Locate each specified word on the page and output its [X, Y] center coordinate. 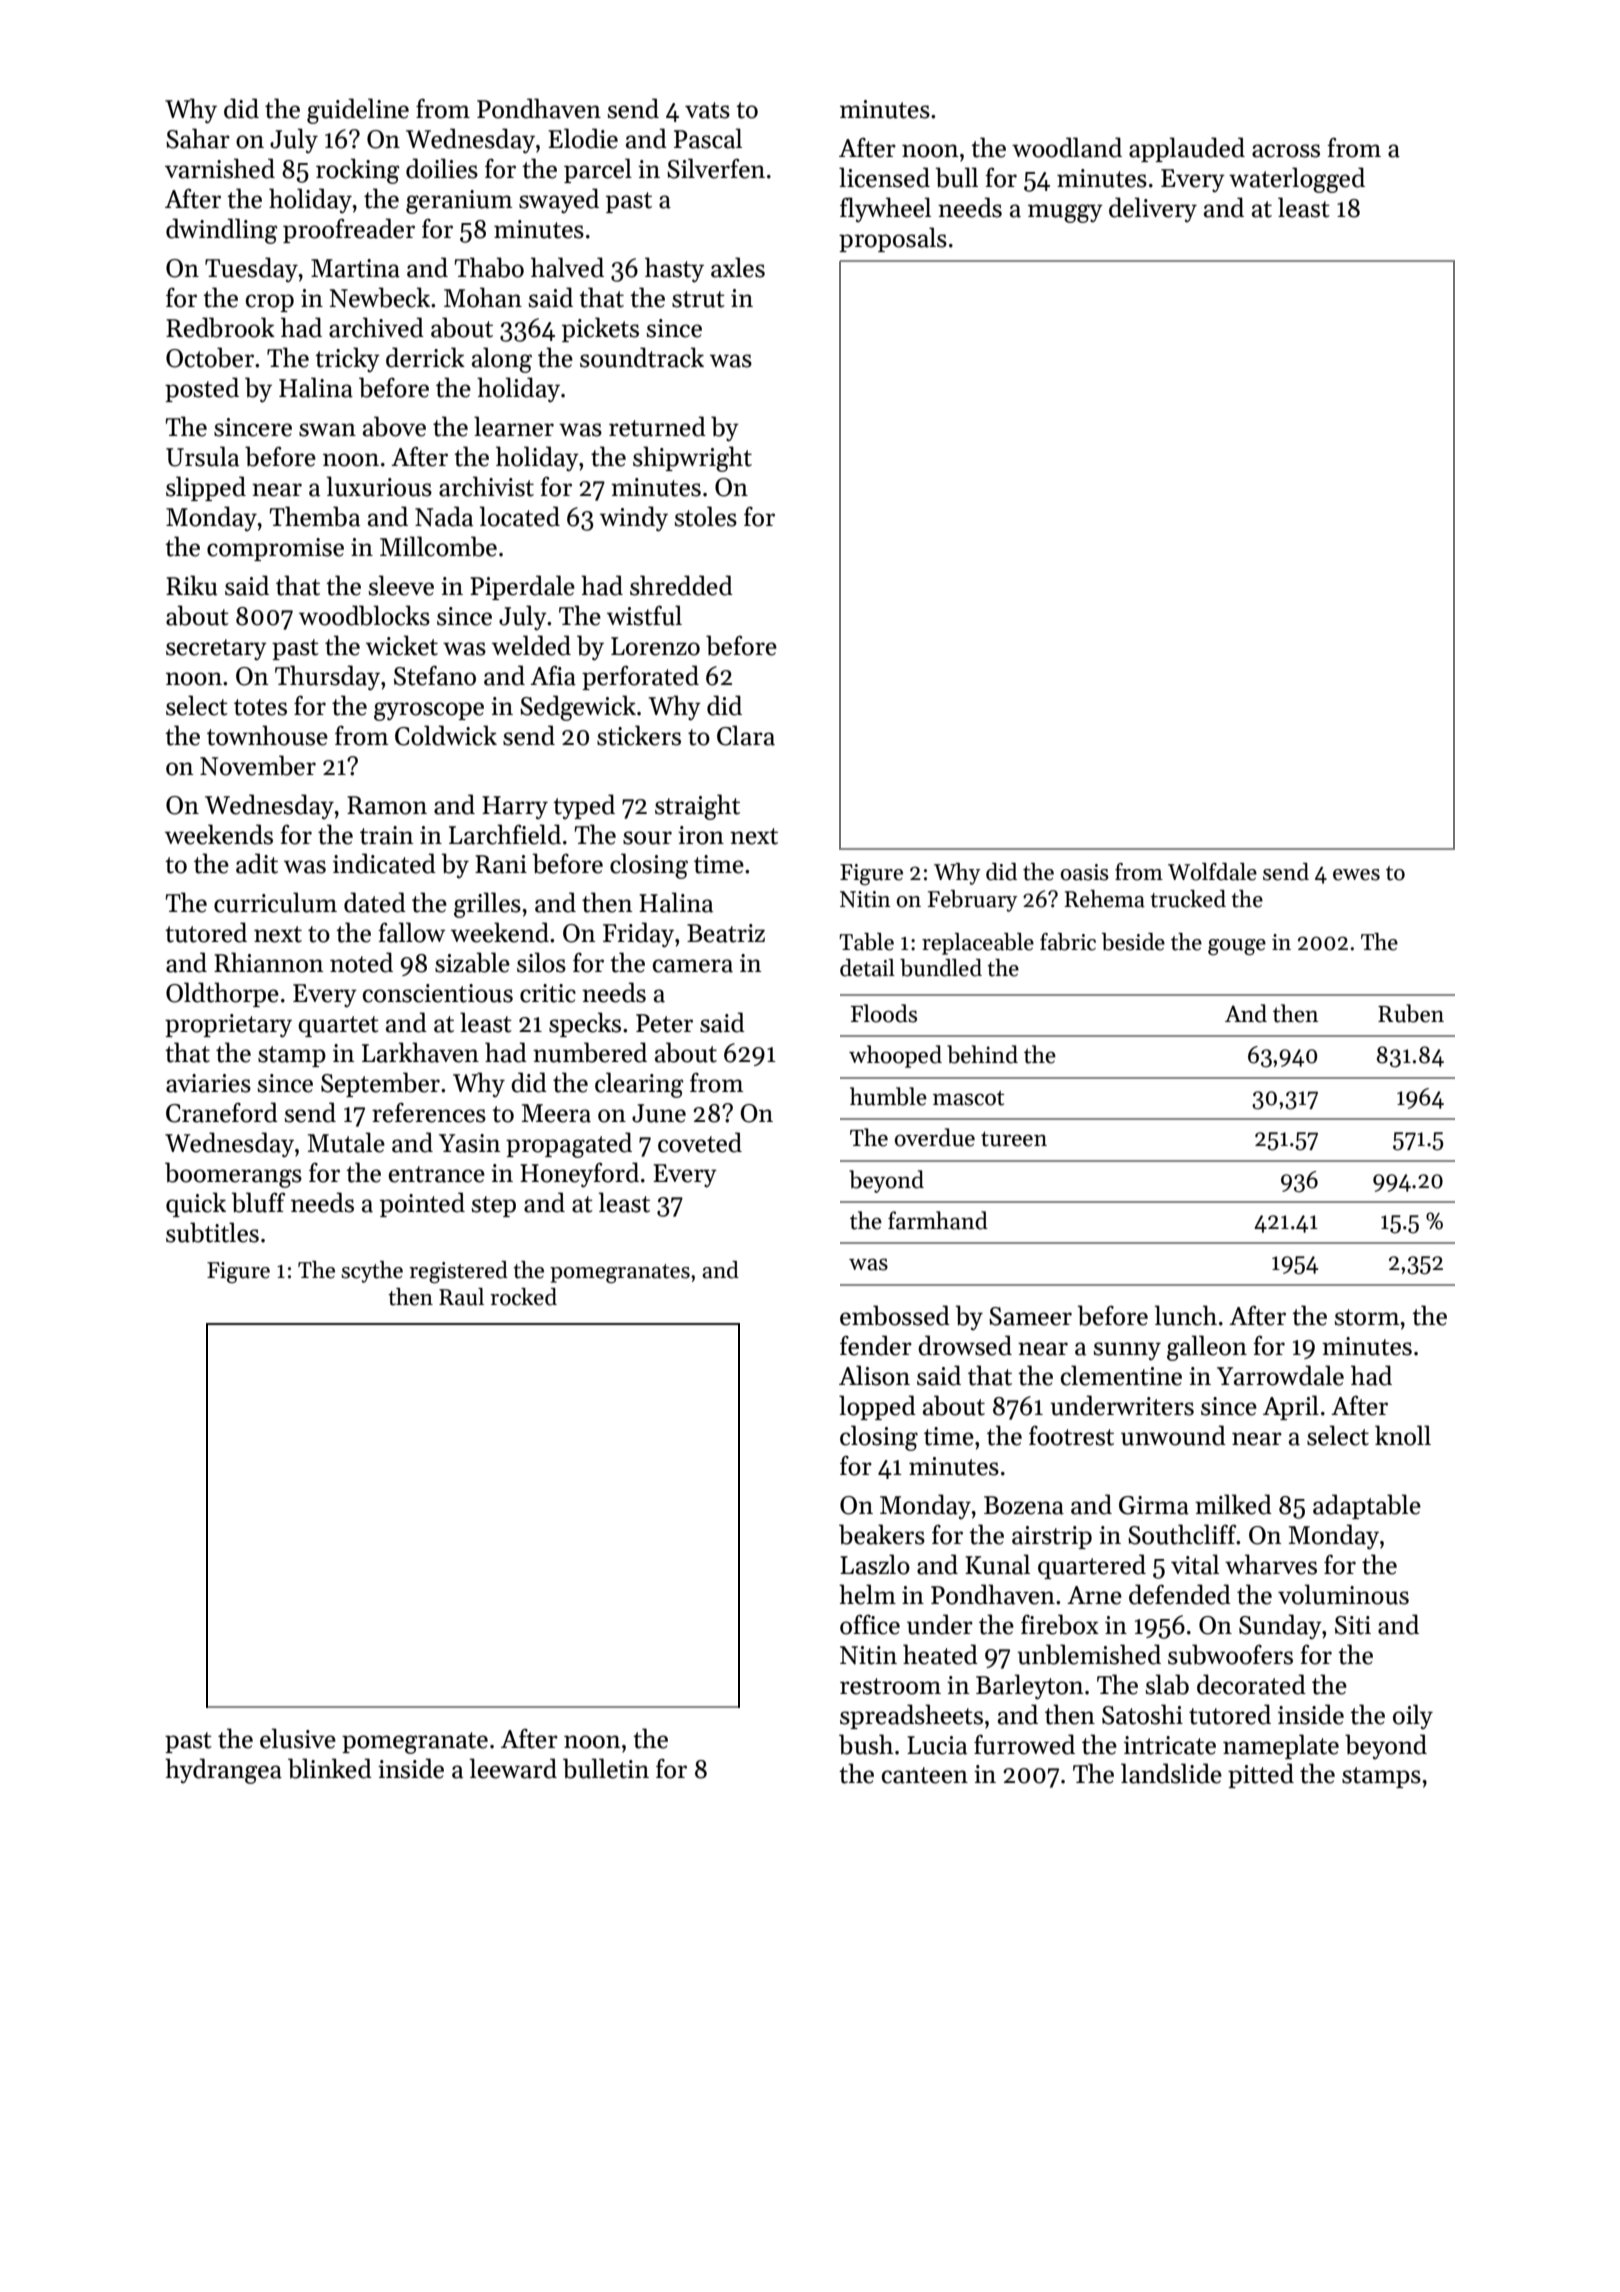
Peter [664, 1023]
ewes [1356, 875]
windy [634, 519]
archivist [486, 486]
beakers [882, 1534]
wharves [1271, 1564]
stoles [706, 516]
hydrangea [223, 1771]
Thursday [327, 678]
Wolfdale [1212, 872]
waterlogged [1297, 180]
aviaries [208, 1083]
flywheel [885, 209]
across [1286, 151]
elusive [298, 1738]
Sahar [198, 138]
